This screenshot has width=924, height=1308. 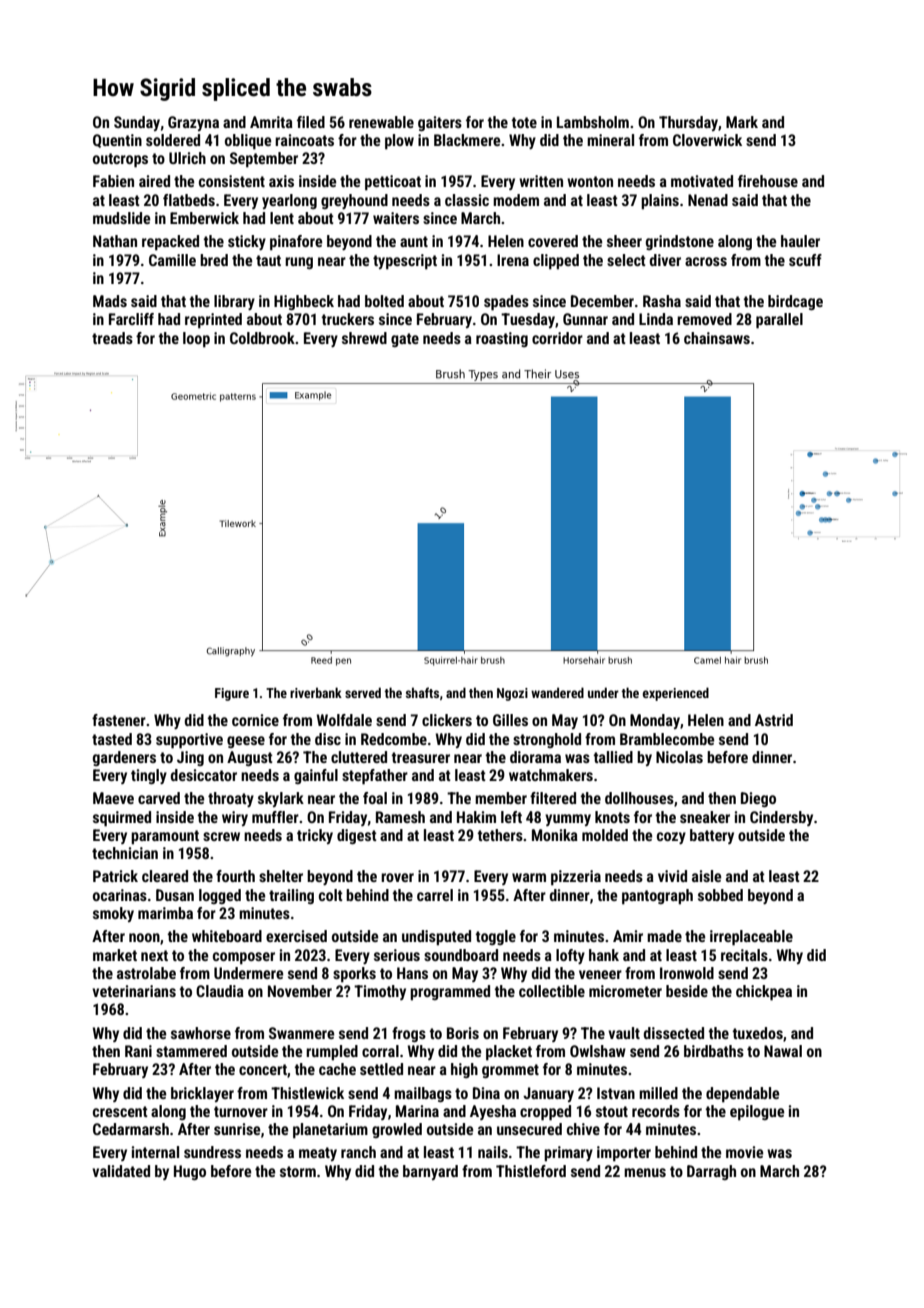 I want to click on soldered, so click(x=173, y=140).
